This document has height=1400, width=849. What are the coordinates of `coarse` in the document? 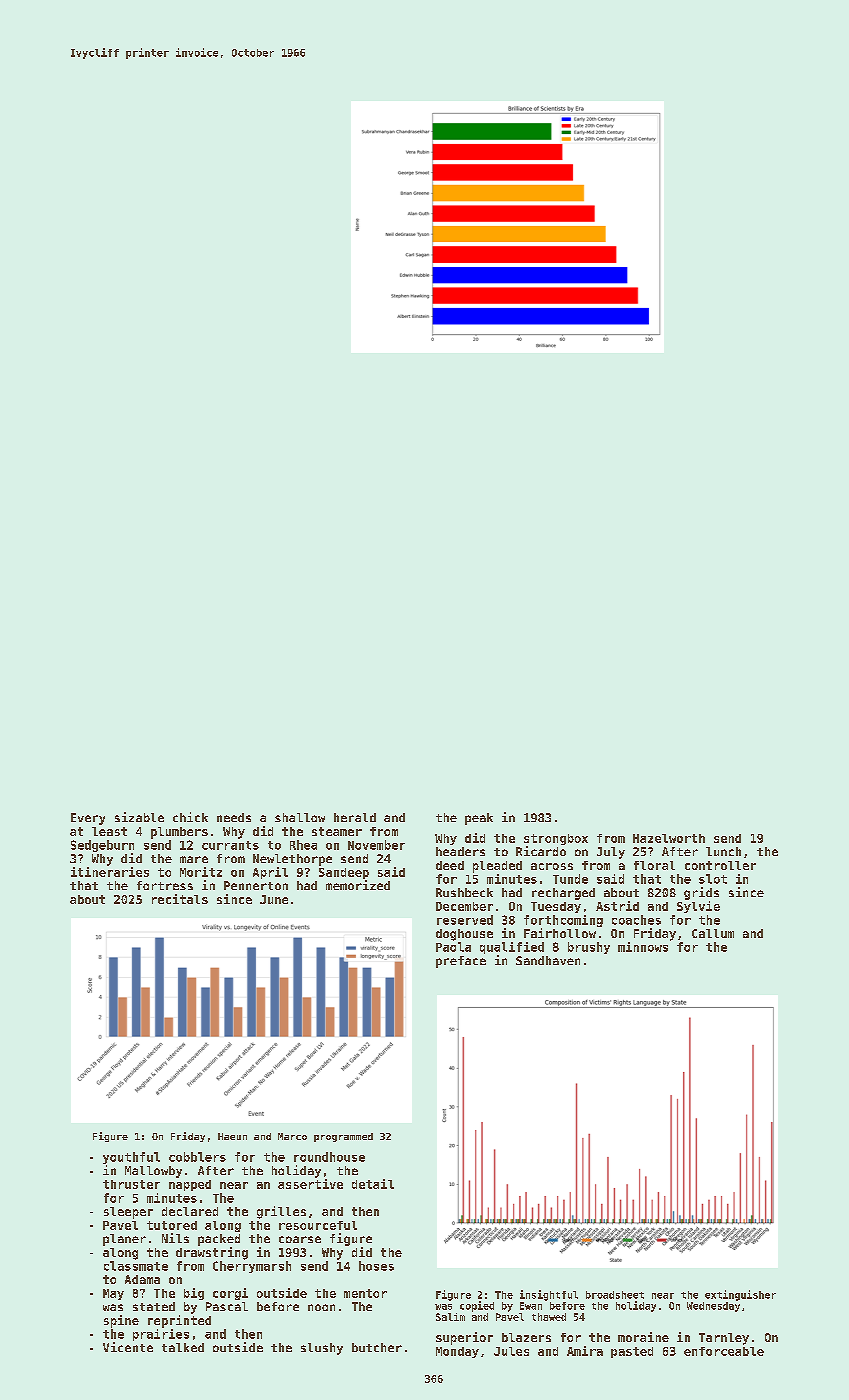 It's located at (300, 1239).
